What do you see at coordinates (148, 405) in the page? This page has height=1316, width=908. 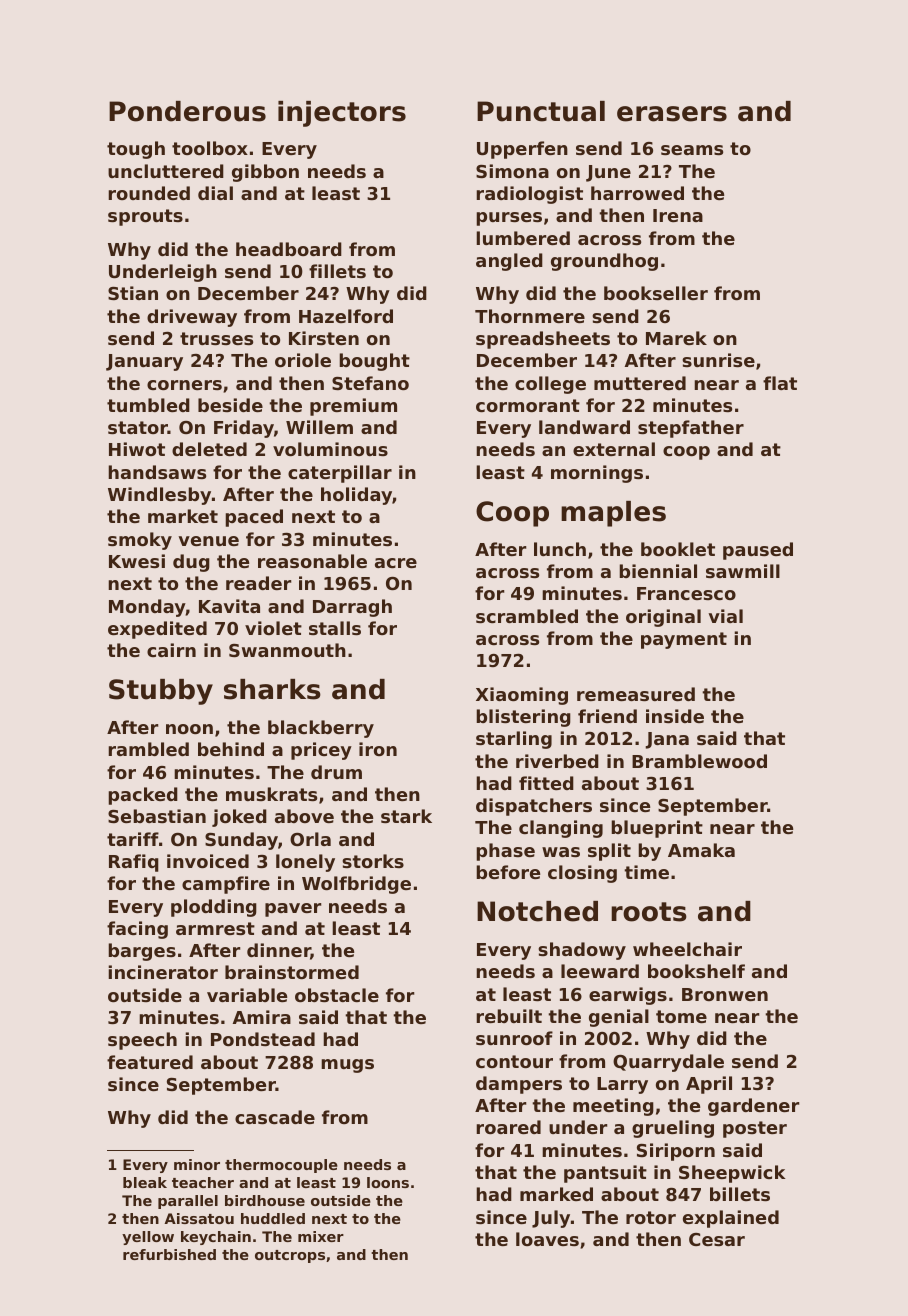 I see `tumbled` at bounding box center [148, 405].
